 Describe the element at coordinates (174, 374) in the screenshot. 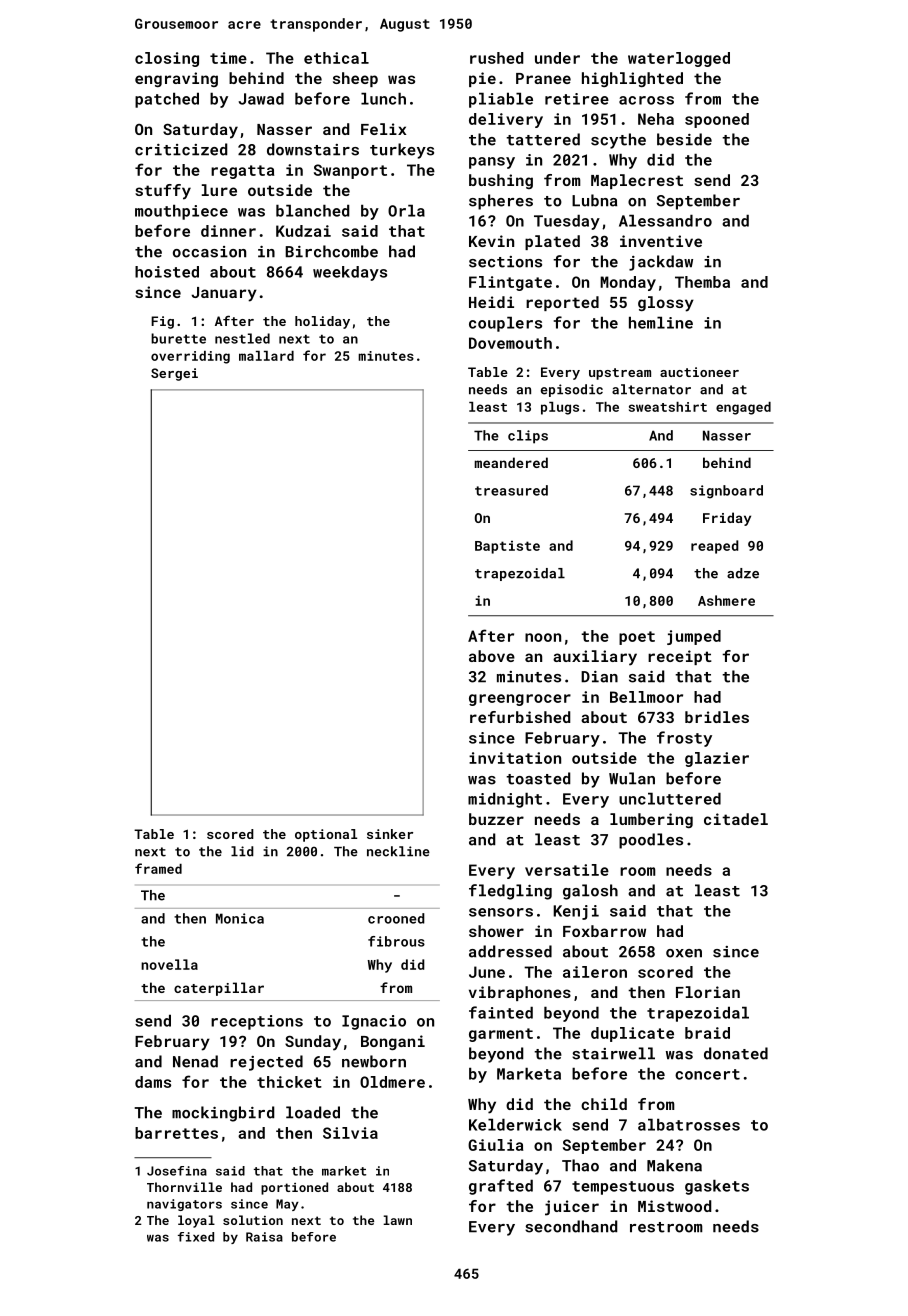

I see `Sergei` at that location.
